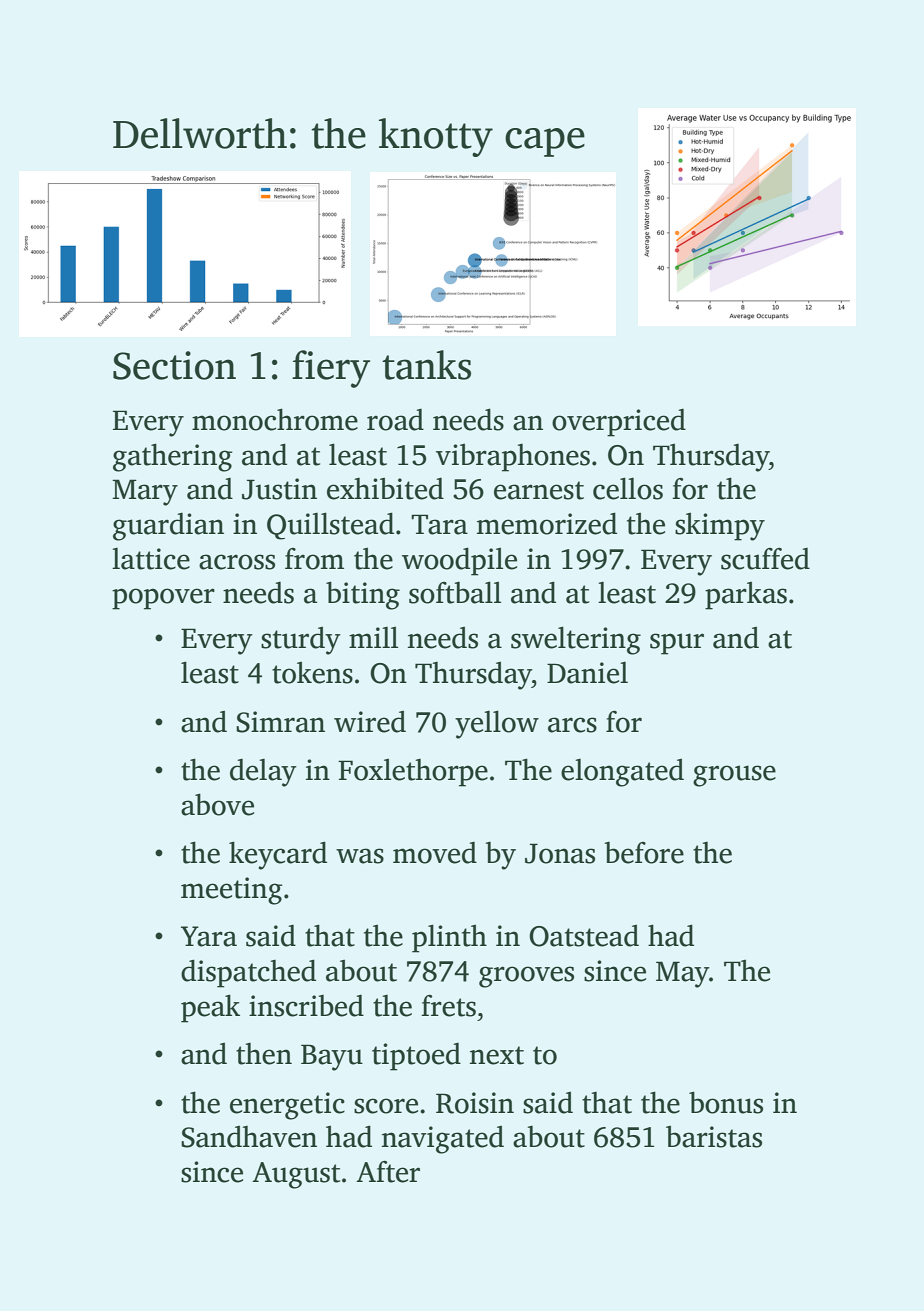 The width and height of the screenshot is (924, 1311). I want to click on Sandhaven, so click(249, 1137).
